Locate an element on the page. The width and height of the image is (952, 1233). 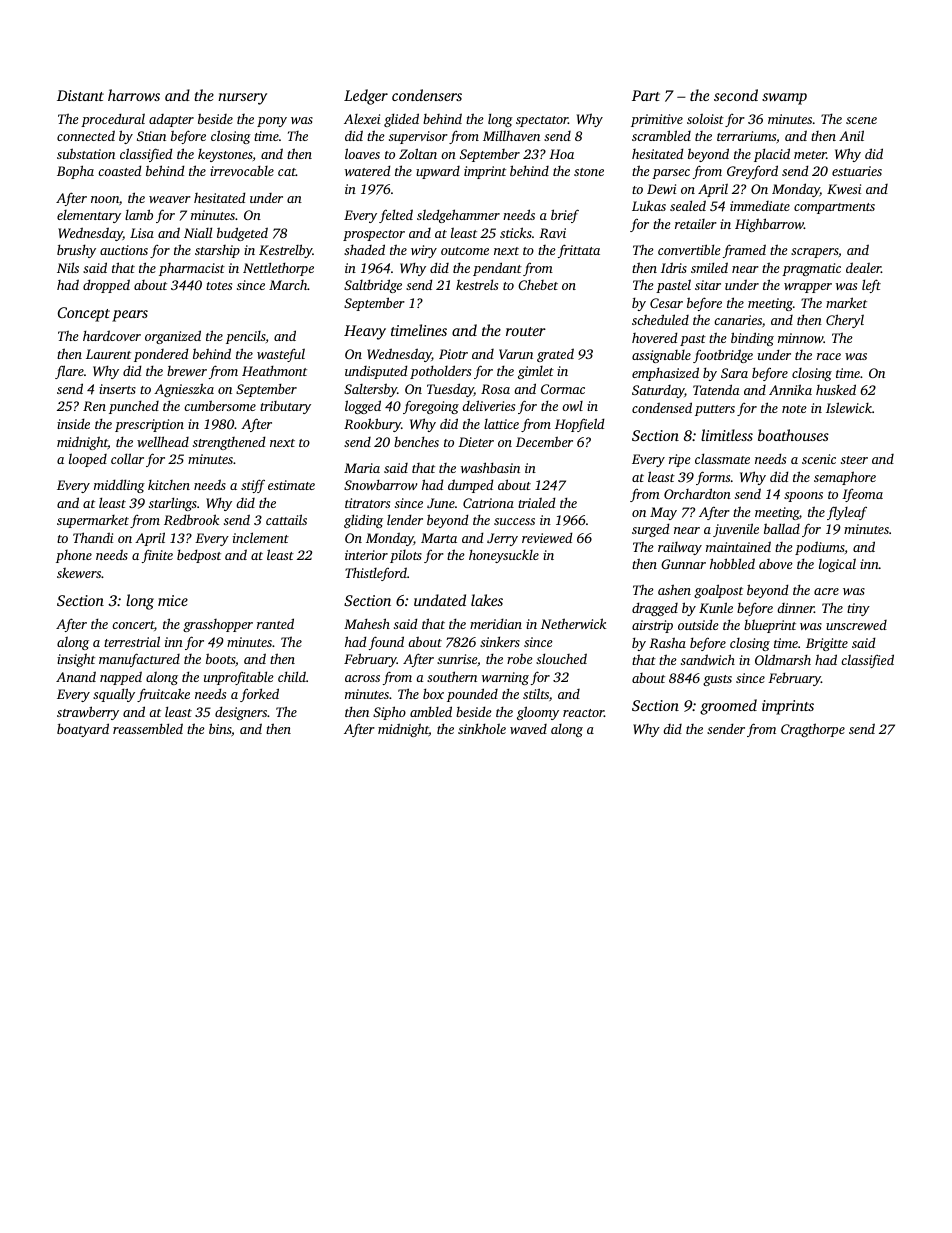
sinkhole is located at coordinates (482, 728).
